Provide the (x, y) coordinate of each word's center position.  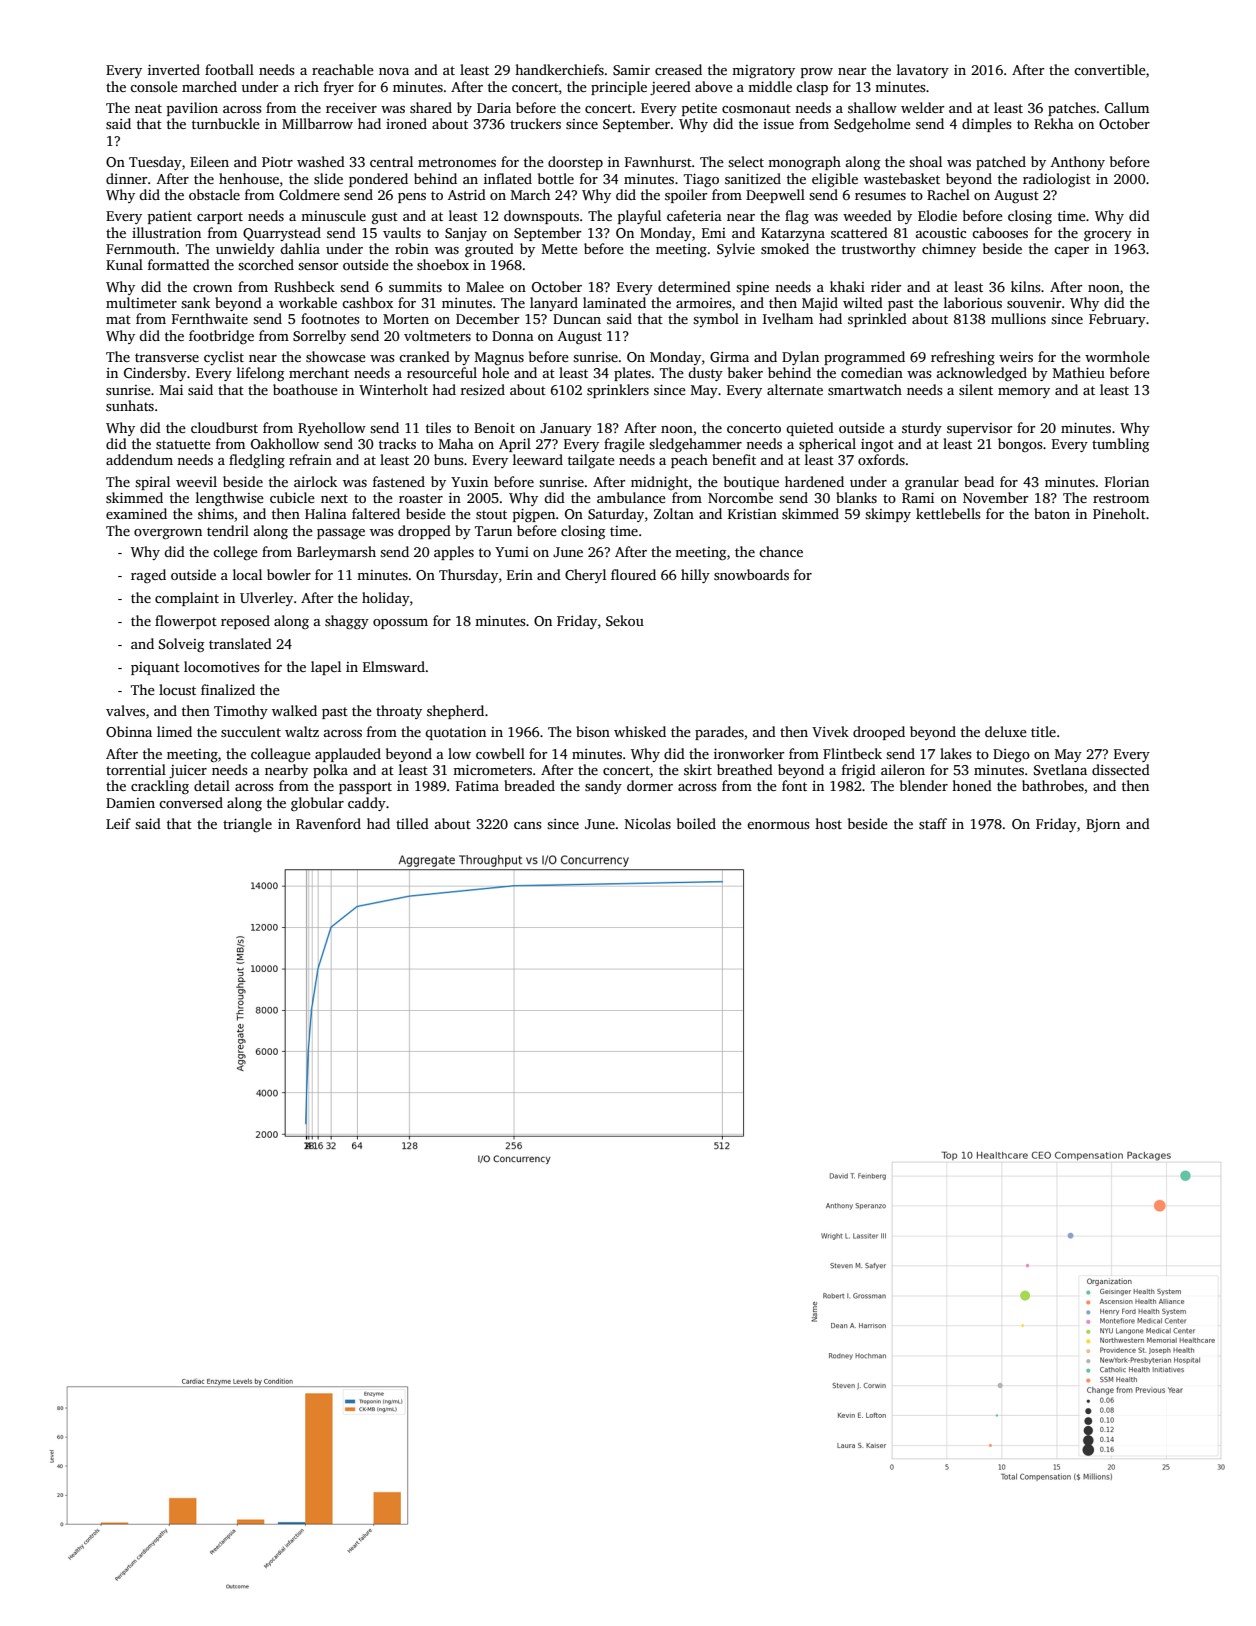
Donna (513, 336)
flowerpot (186, 622)
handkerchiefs (559, 69)
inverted (174, 69)
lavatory (923, 71)
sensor (318, 266)
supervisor (979, 429)
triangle (247, 825)
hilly (695, 576)
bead (979, 481)
